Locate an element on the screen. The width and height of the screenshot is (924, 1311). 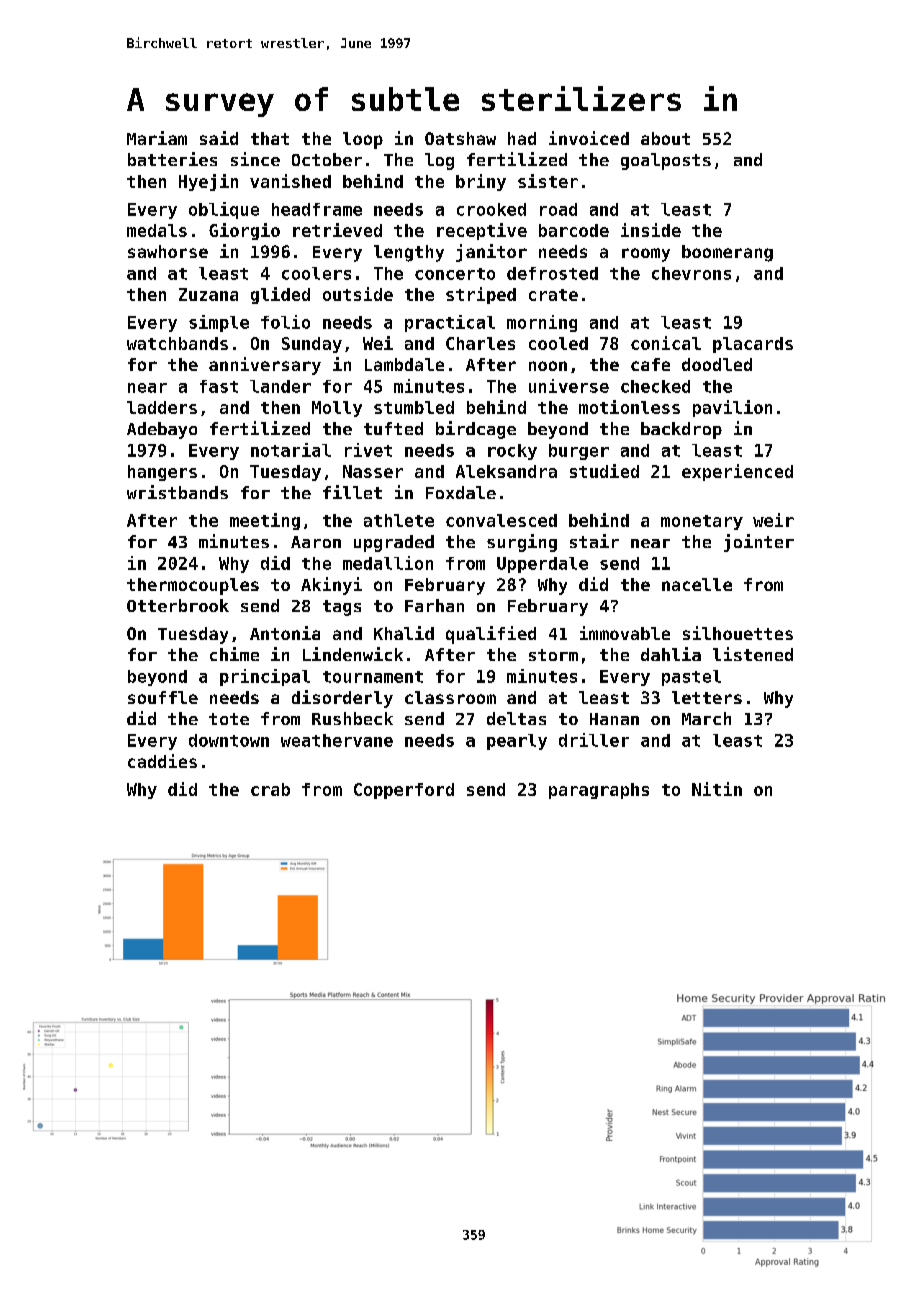
that is located at coordinates (270, 138).
